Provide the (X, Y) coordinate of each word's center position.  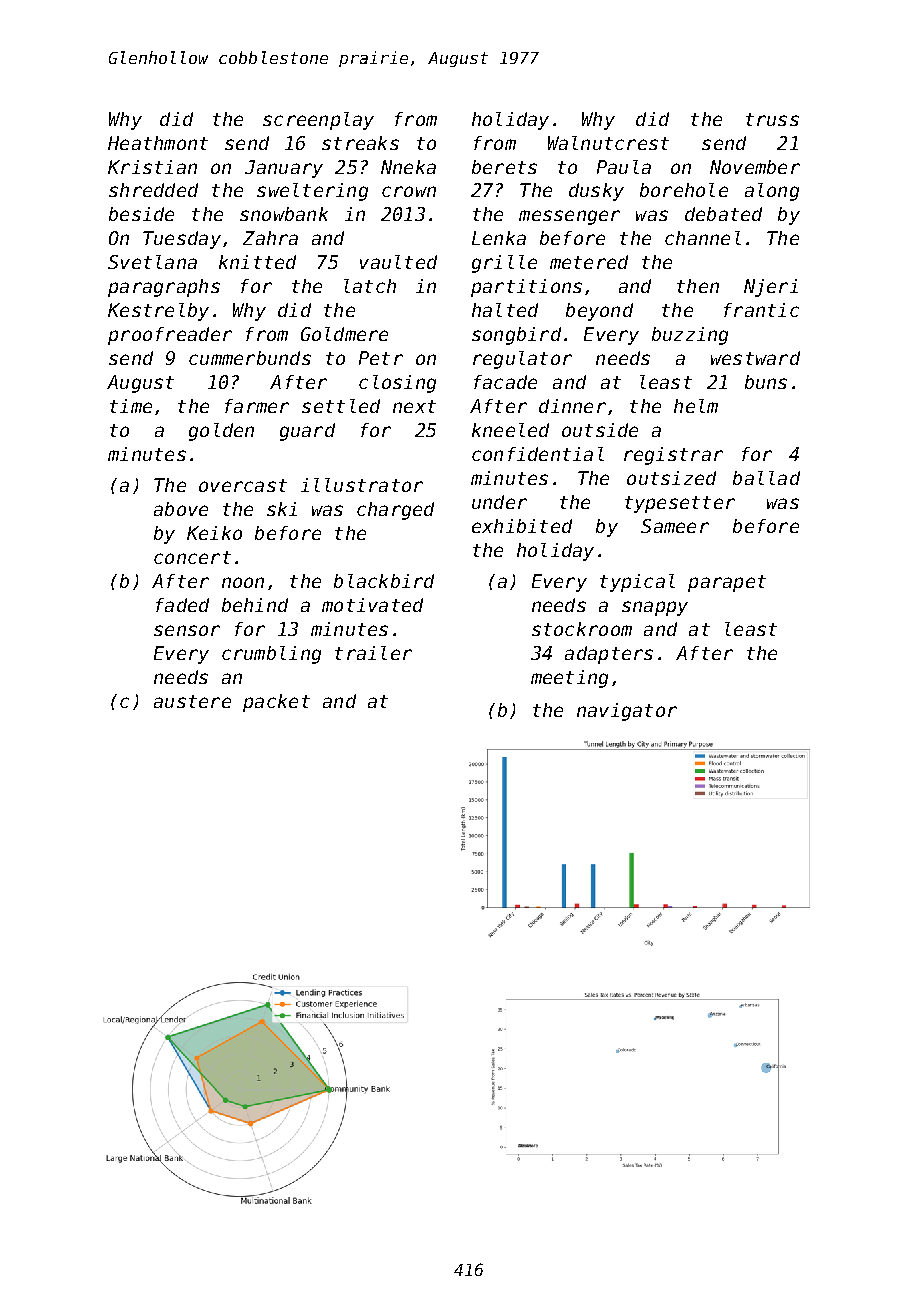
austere (192, 701)
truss (772, 119)
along (772, 192)
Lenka (499, 238)
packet (276, 703)
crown (409, 191)
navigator (627, 712)
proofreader (170, 336)
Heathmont (158, 143)
